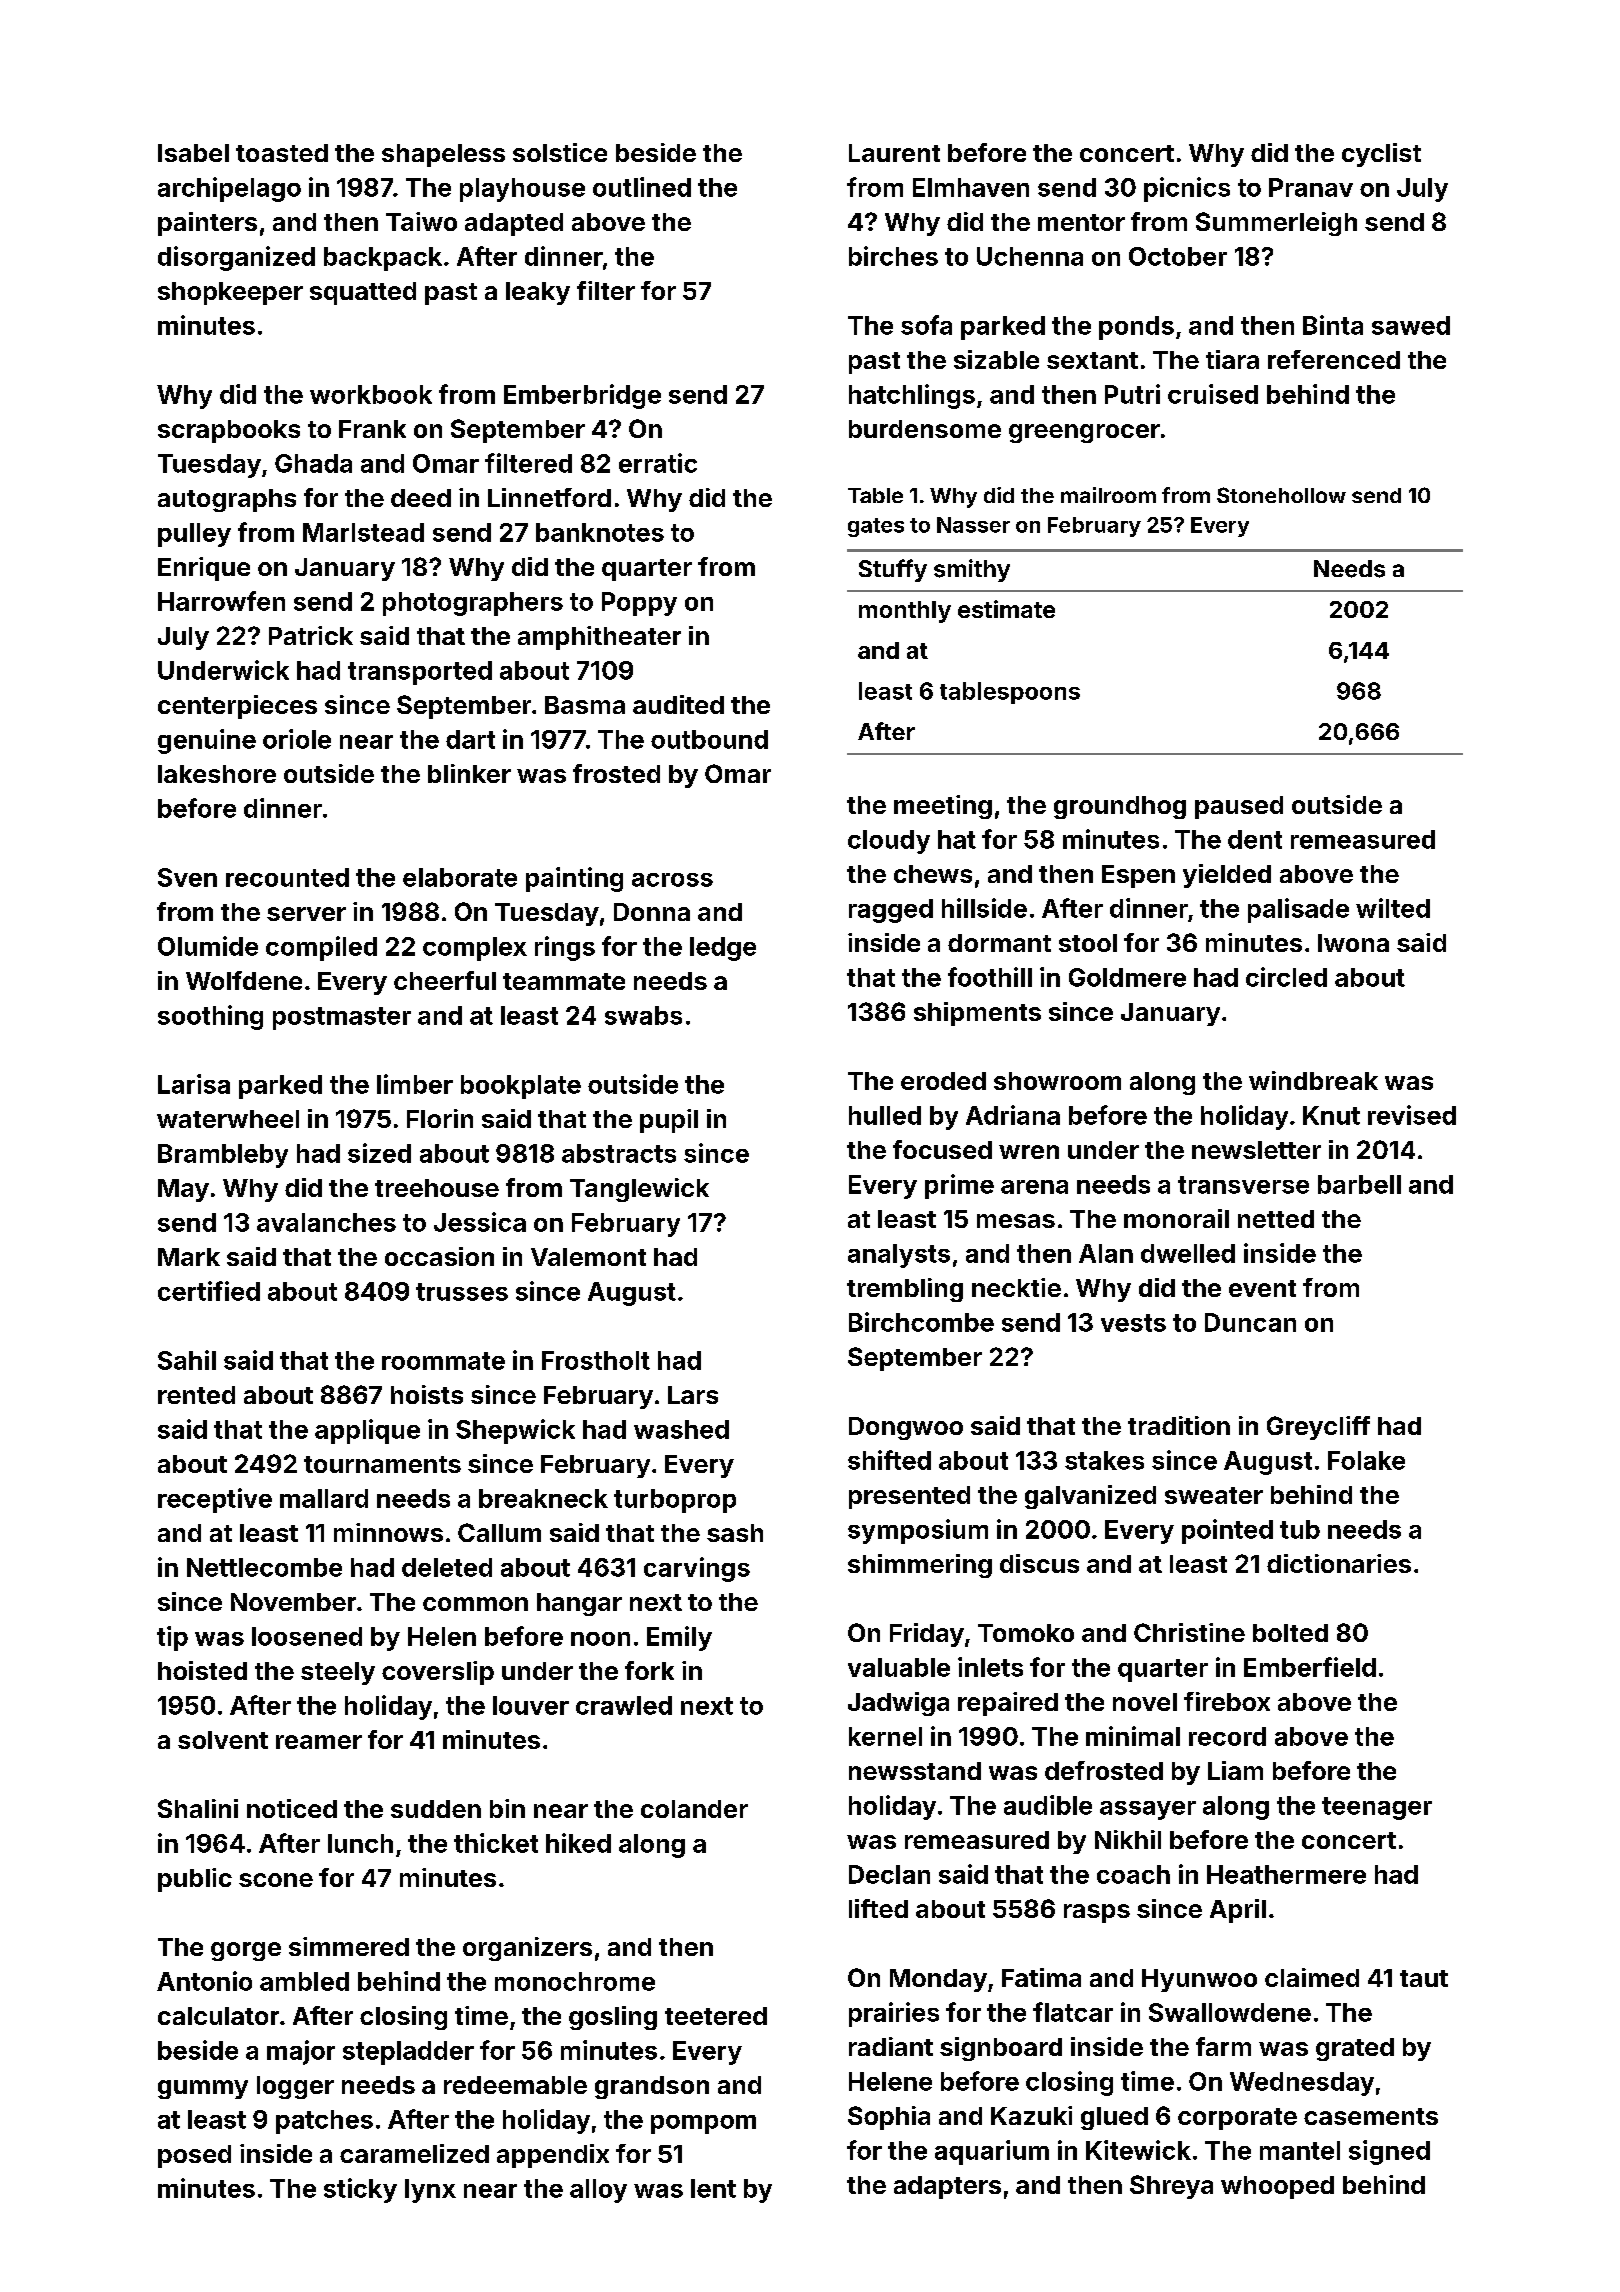  Describe the element at coordinates (324, 2122) in the screenshot. I see `patches` at that location.
